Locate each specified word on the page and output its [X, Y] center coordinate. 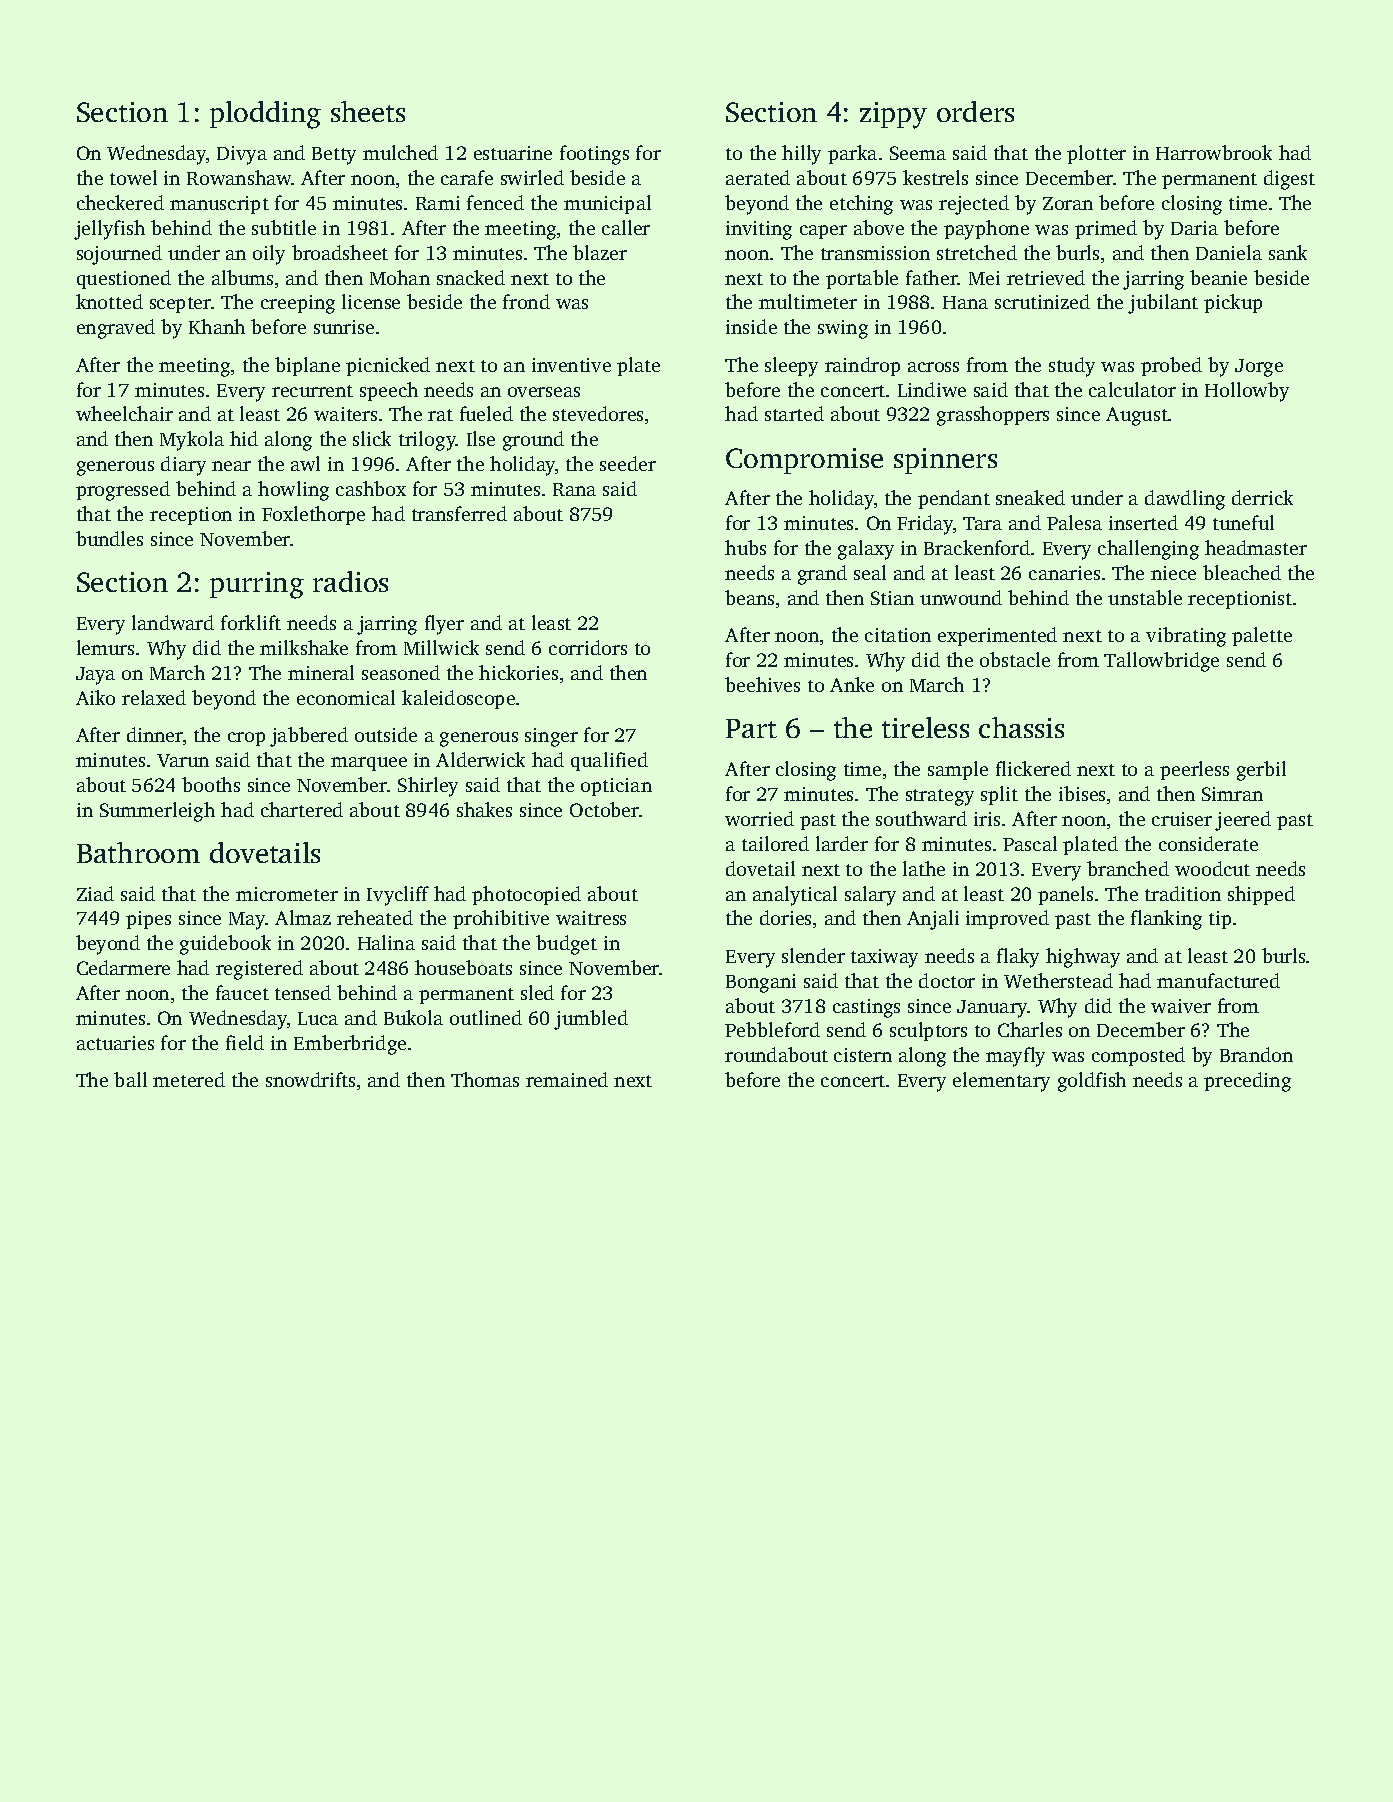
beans [749, 597]
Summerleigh [157, 812]
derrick [1262, 497]
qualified [609, 761]
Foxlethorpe [313, 515]
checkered [120, 202]
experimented [997, 636]
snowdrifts [310, 1079]
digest [1289, 180]
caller [626, 227]
